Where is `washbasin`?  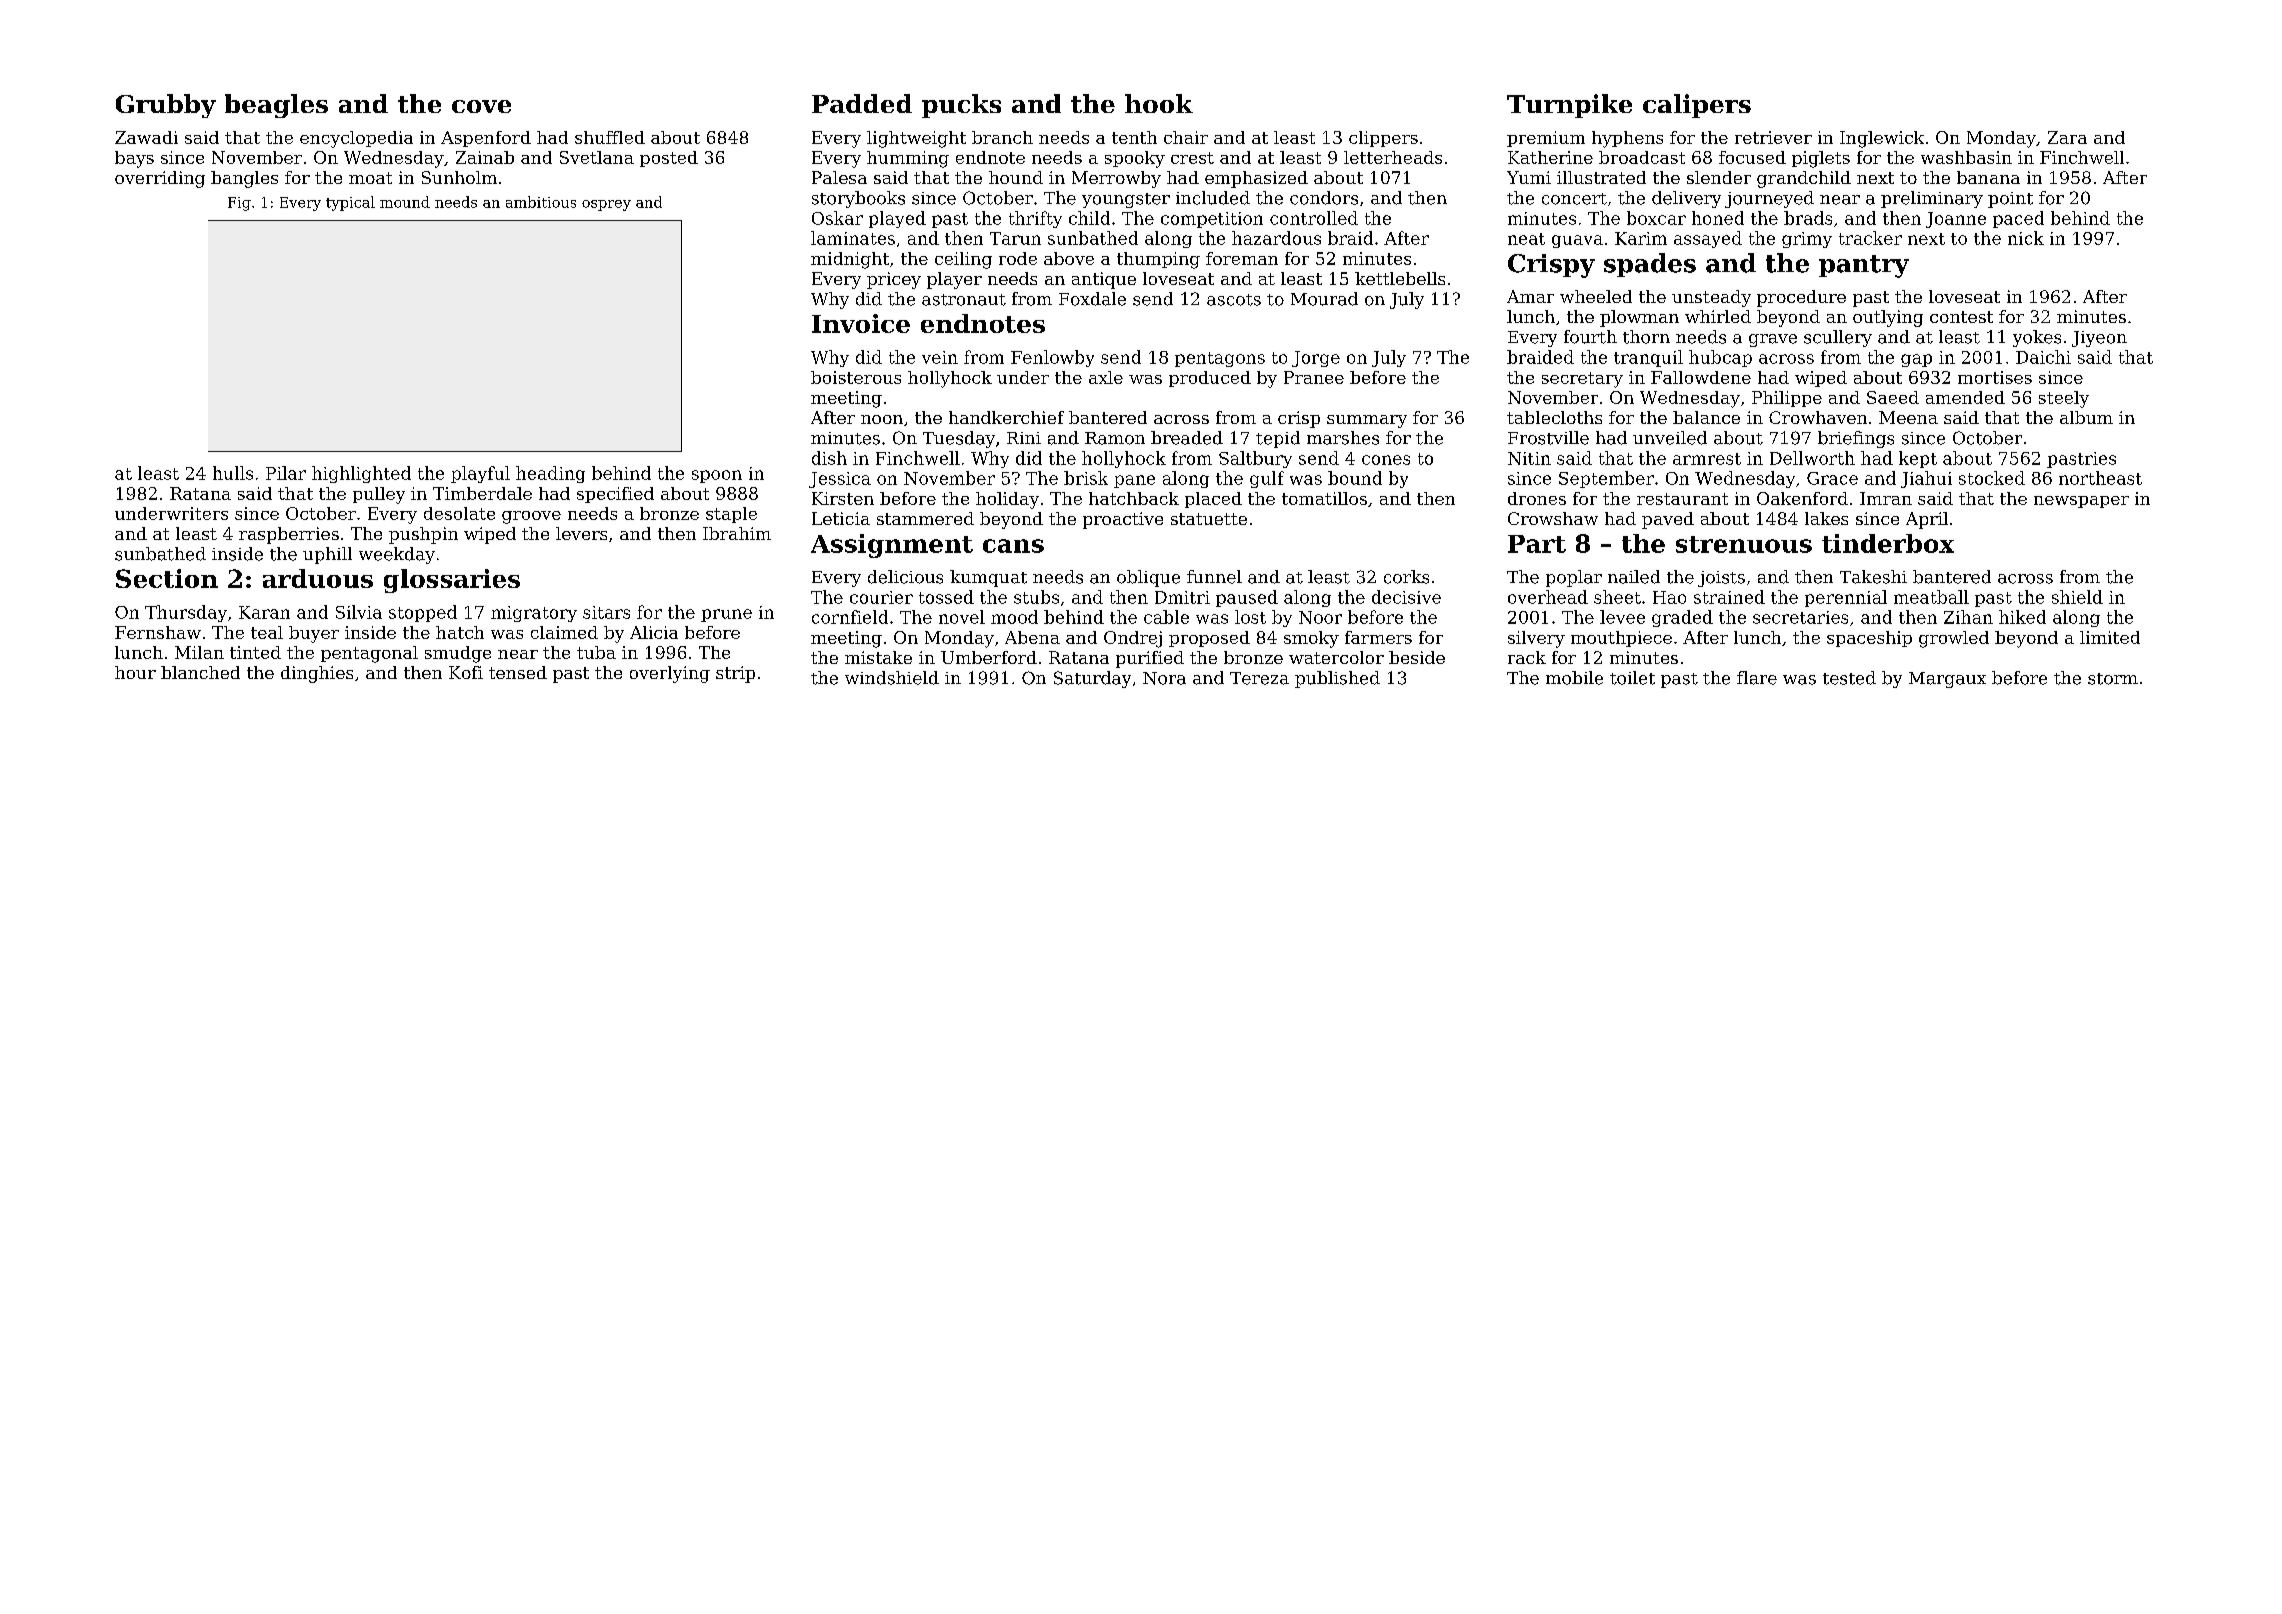
washbasin is located at coordinates (1966, 157).
